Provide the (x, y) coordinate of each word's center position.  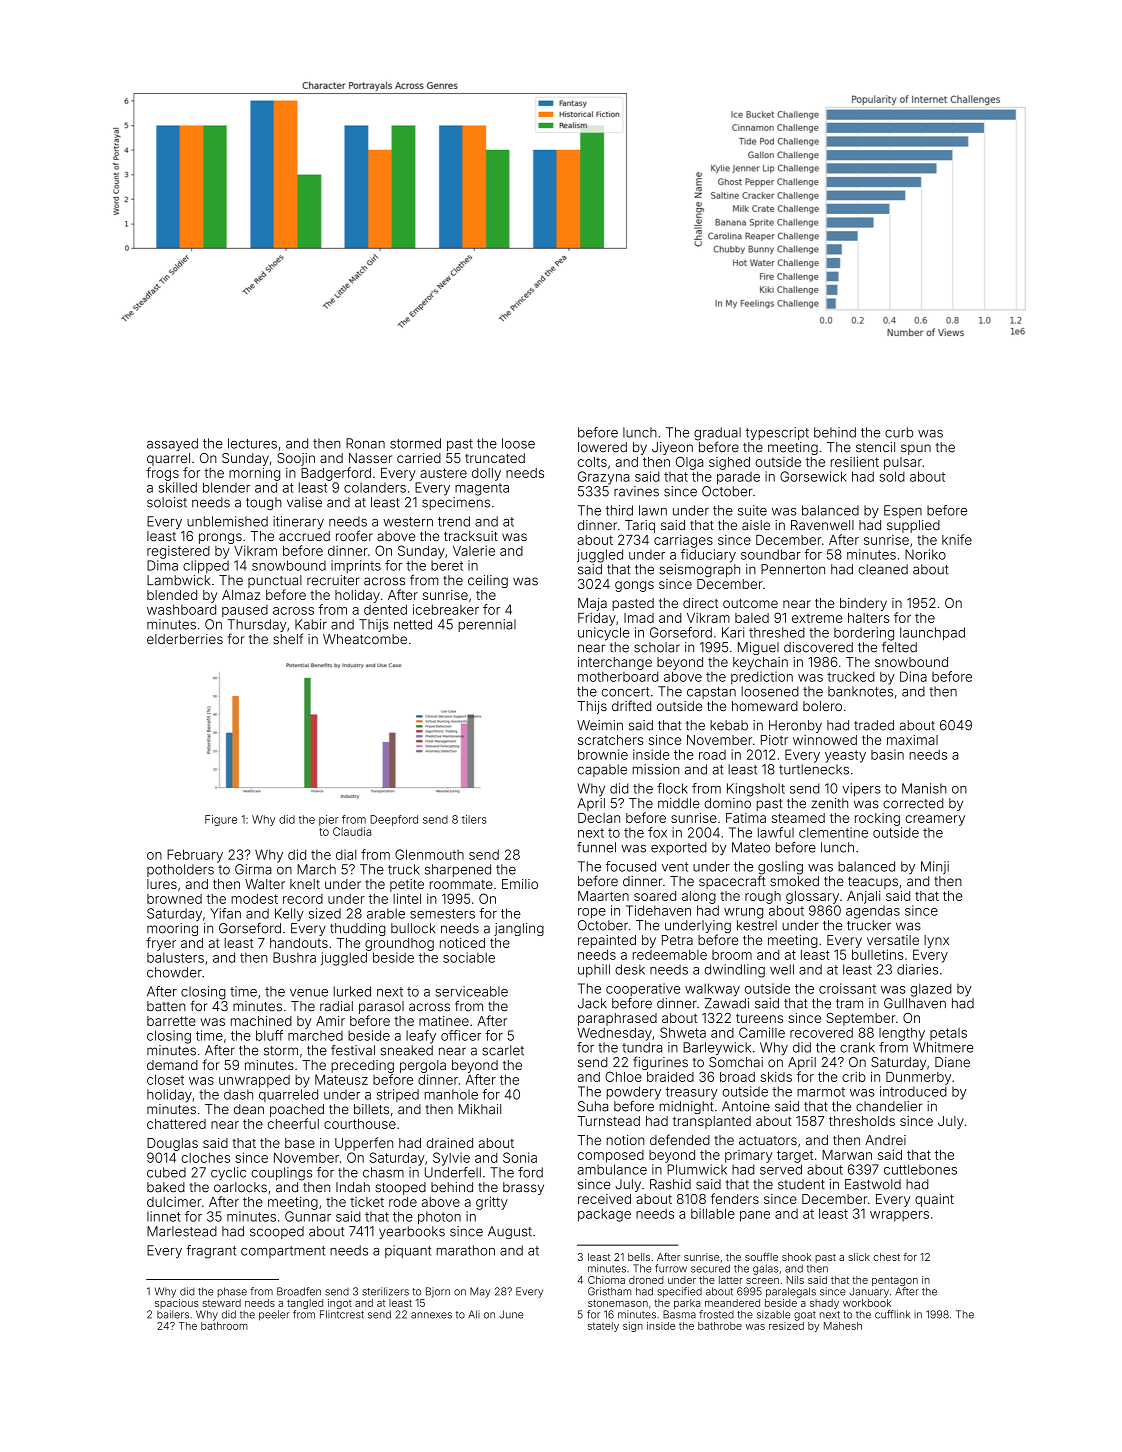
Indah (353, 1187)
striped (398, 1095)
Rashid (670, 1184)
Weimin (600, 725)
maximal (912, 740)
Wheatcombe (365, 639)
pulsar (903, 463)
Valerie (474, 550)
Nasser (370, 458)
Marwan (847, 1155)
